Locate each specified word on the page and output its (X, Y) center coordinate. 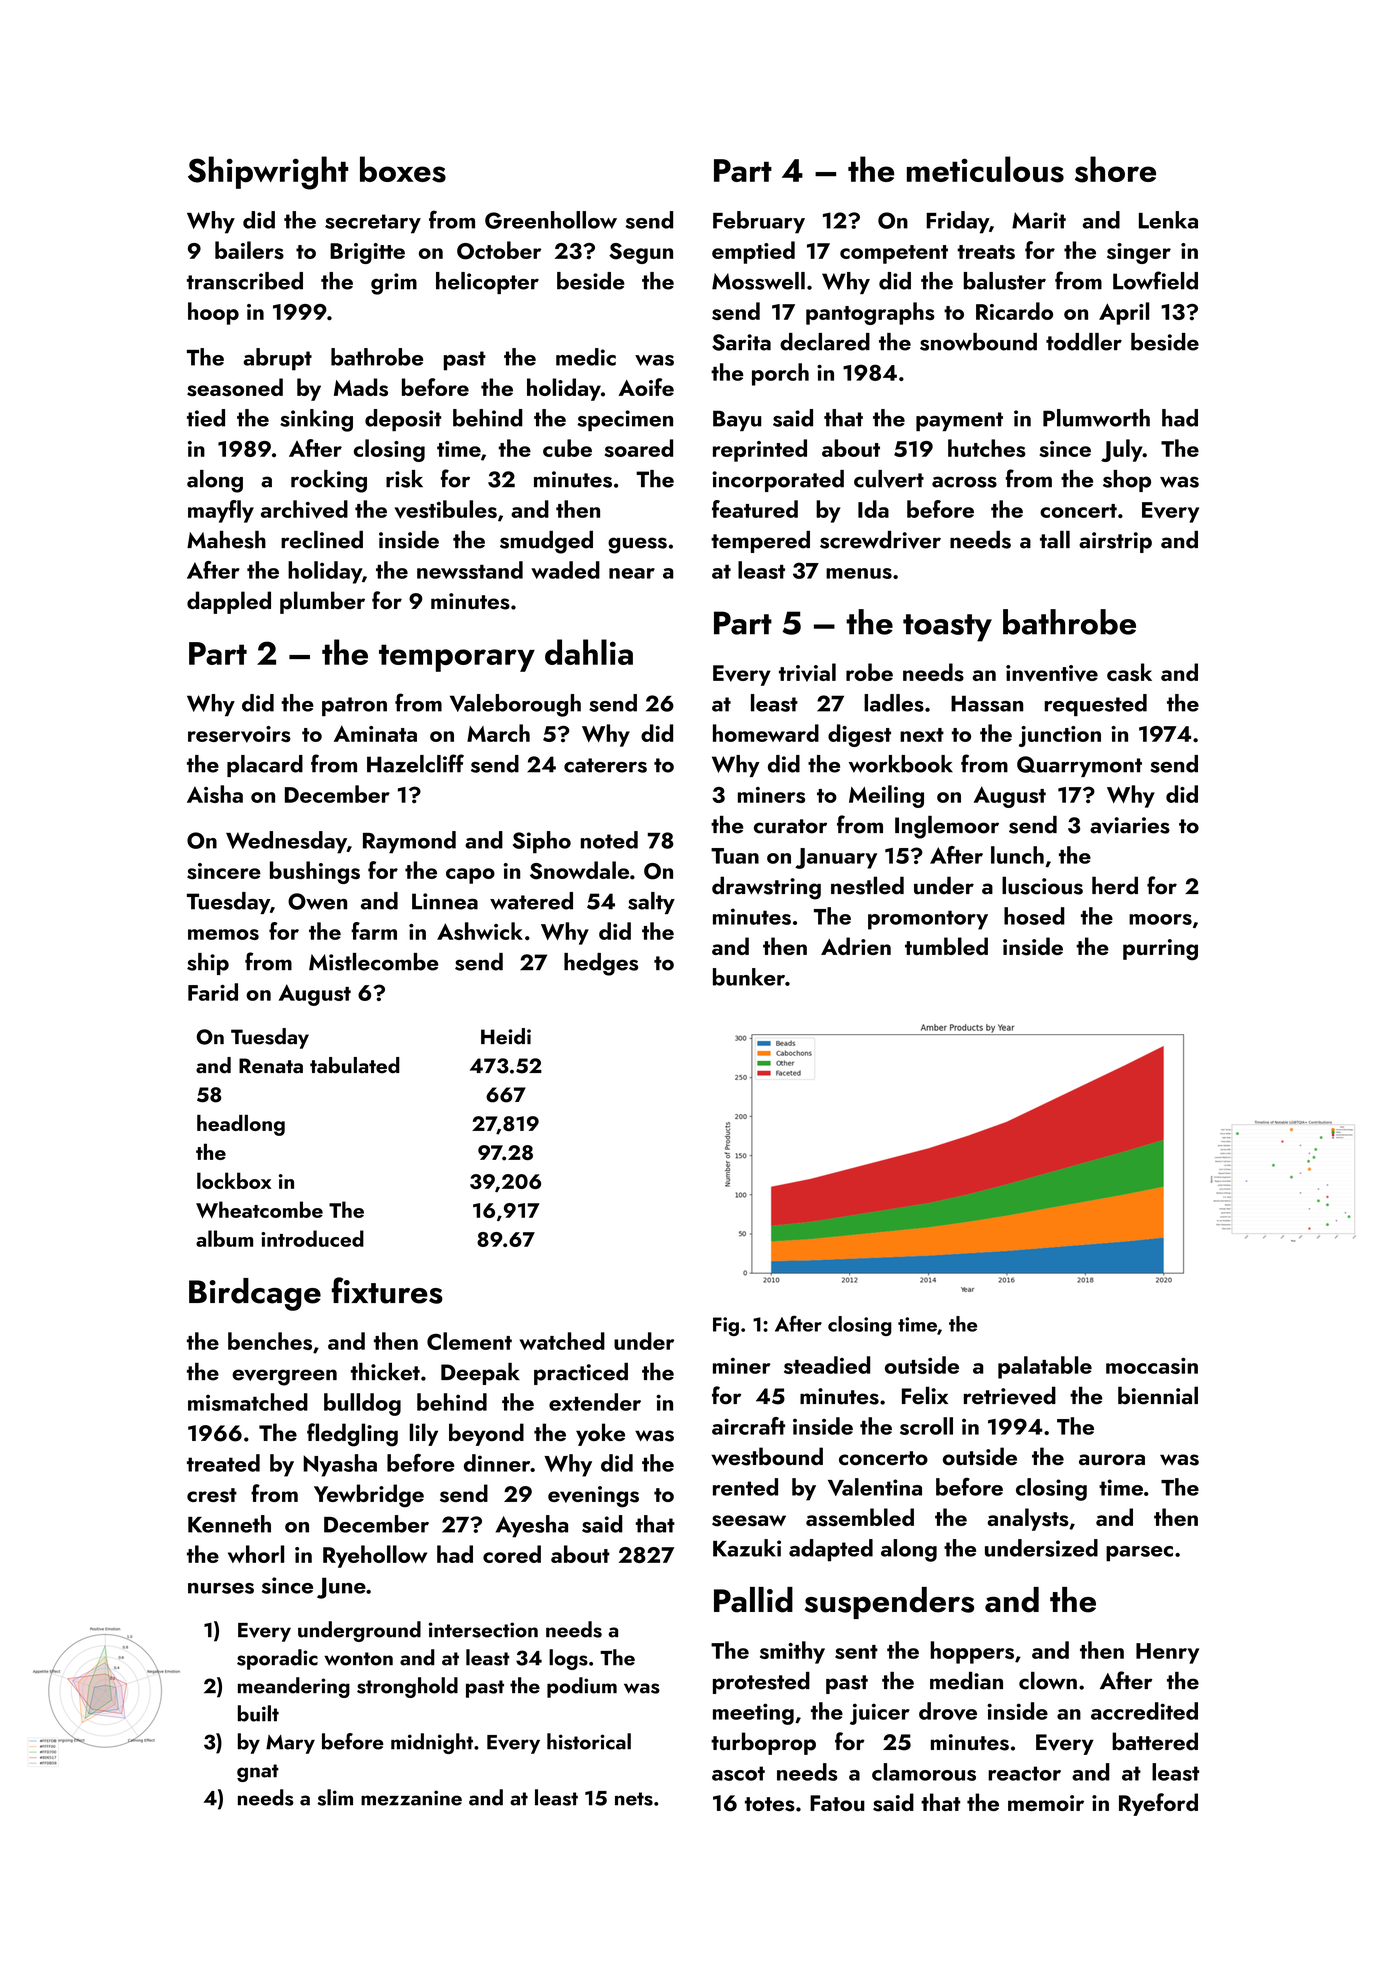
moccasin (1152, 1366)
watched (562, 1341)
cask (1129, 672)
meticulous (985, 169)
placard (265, 766)
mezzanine (411, 1798)
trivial (807, 672)
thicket (385, 1372)
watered (531, 901)
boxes (403, 169)
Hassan (987, 703)
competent (894, 254)
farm (374, 931)
